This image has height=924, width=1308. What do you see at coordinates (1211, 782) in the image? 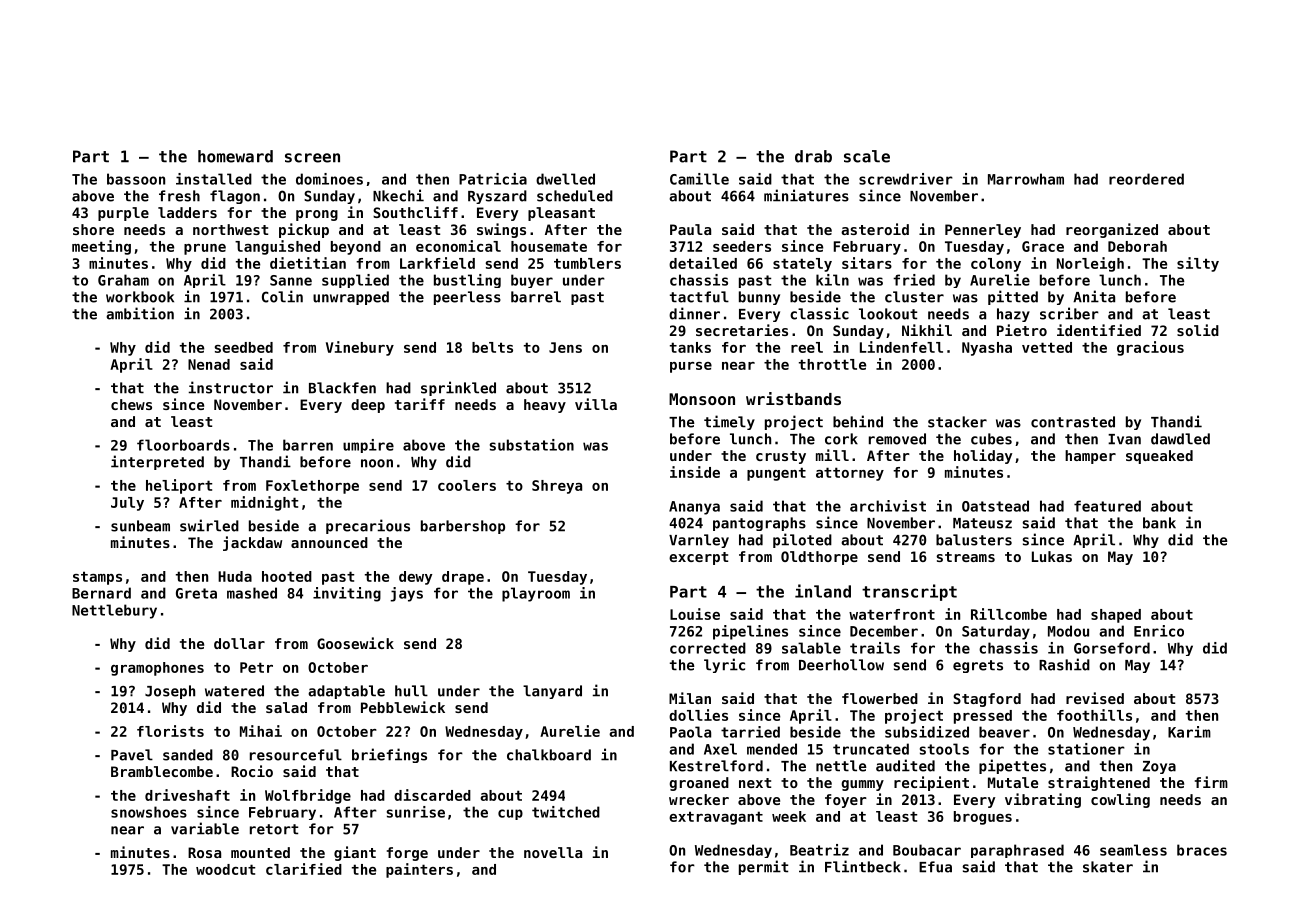
I see `firm` at bounding box center [1211, 782].
